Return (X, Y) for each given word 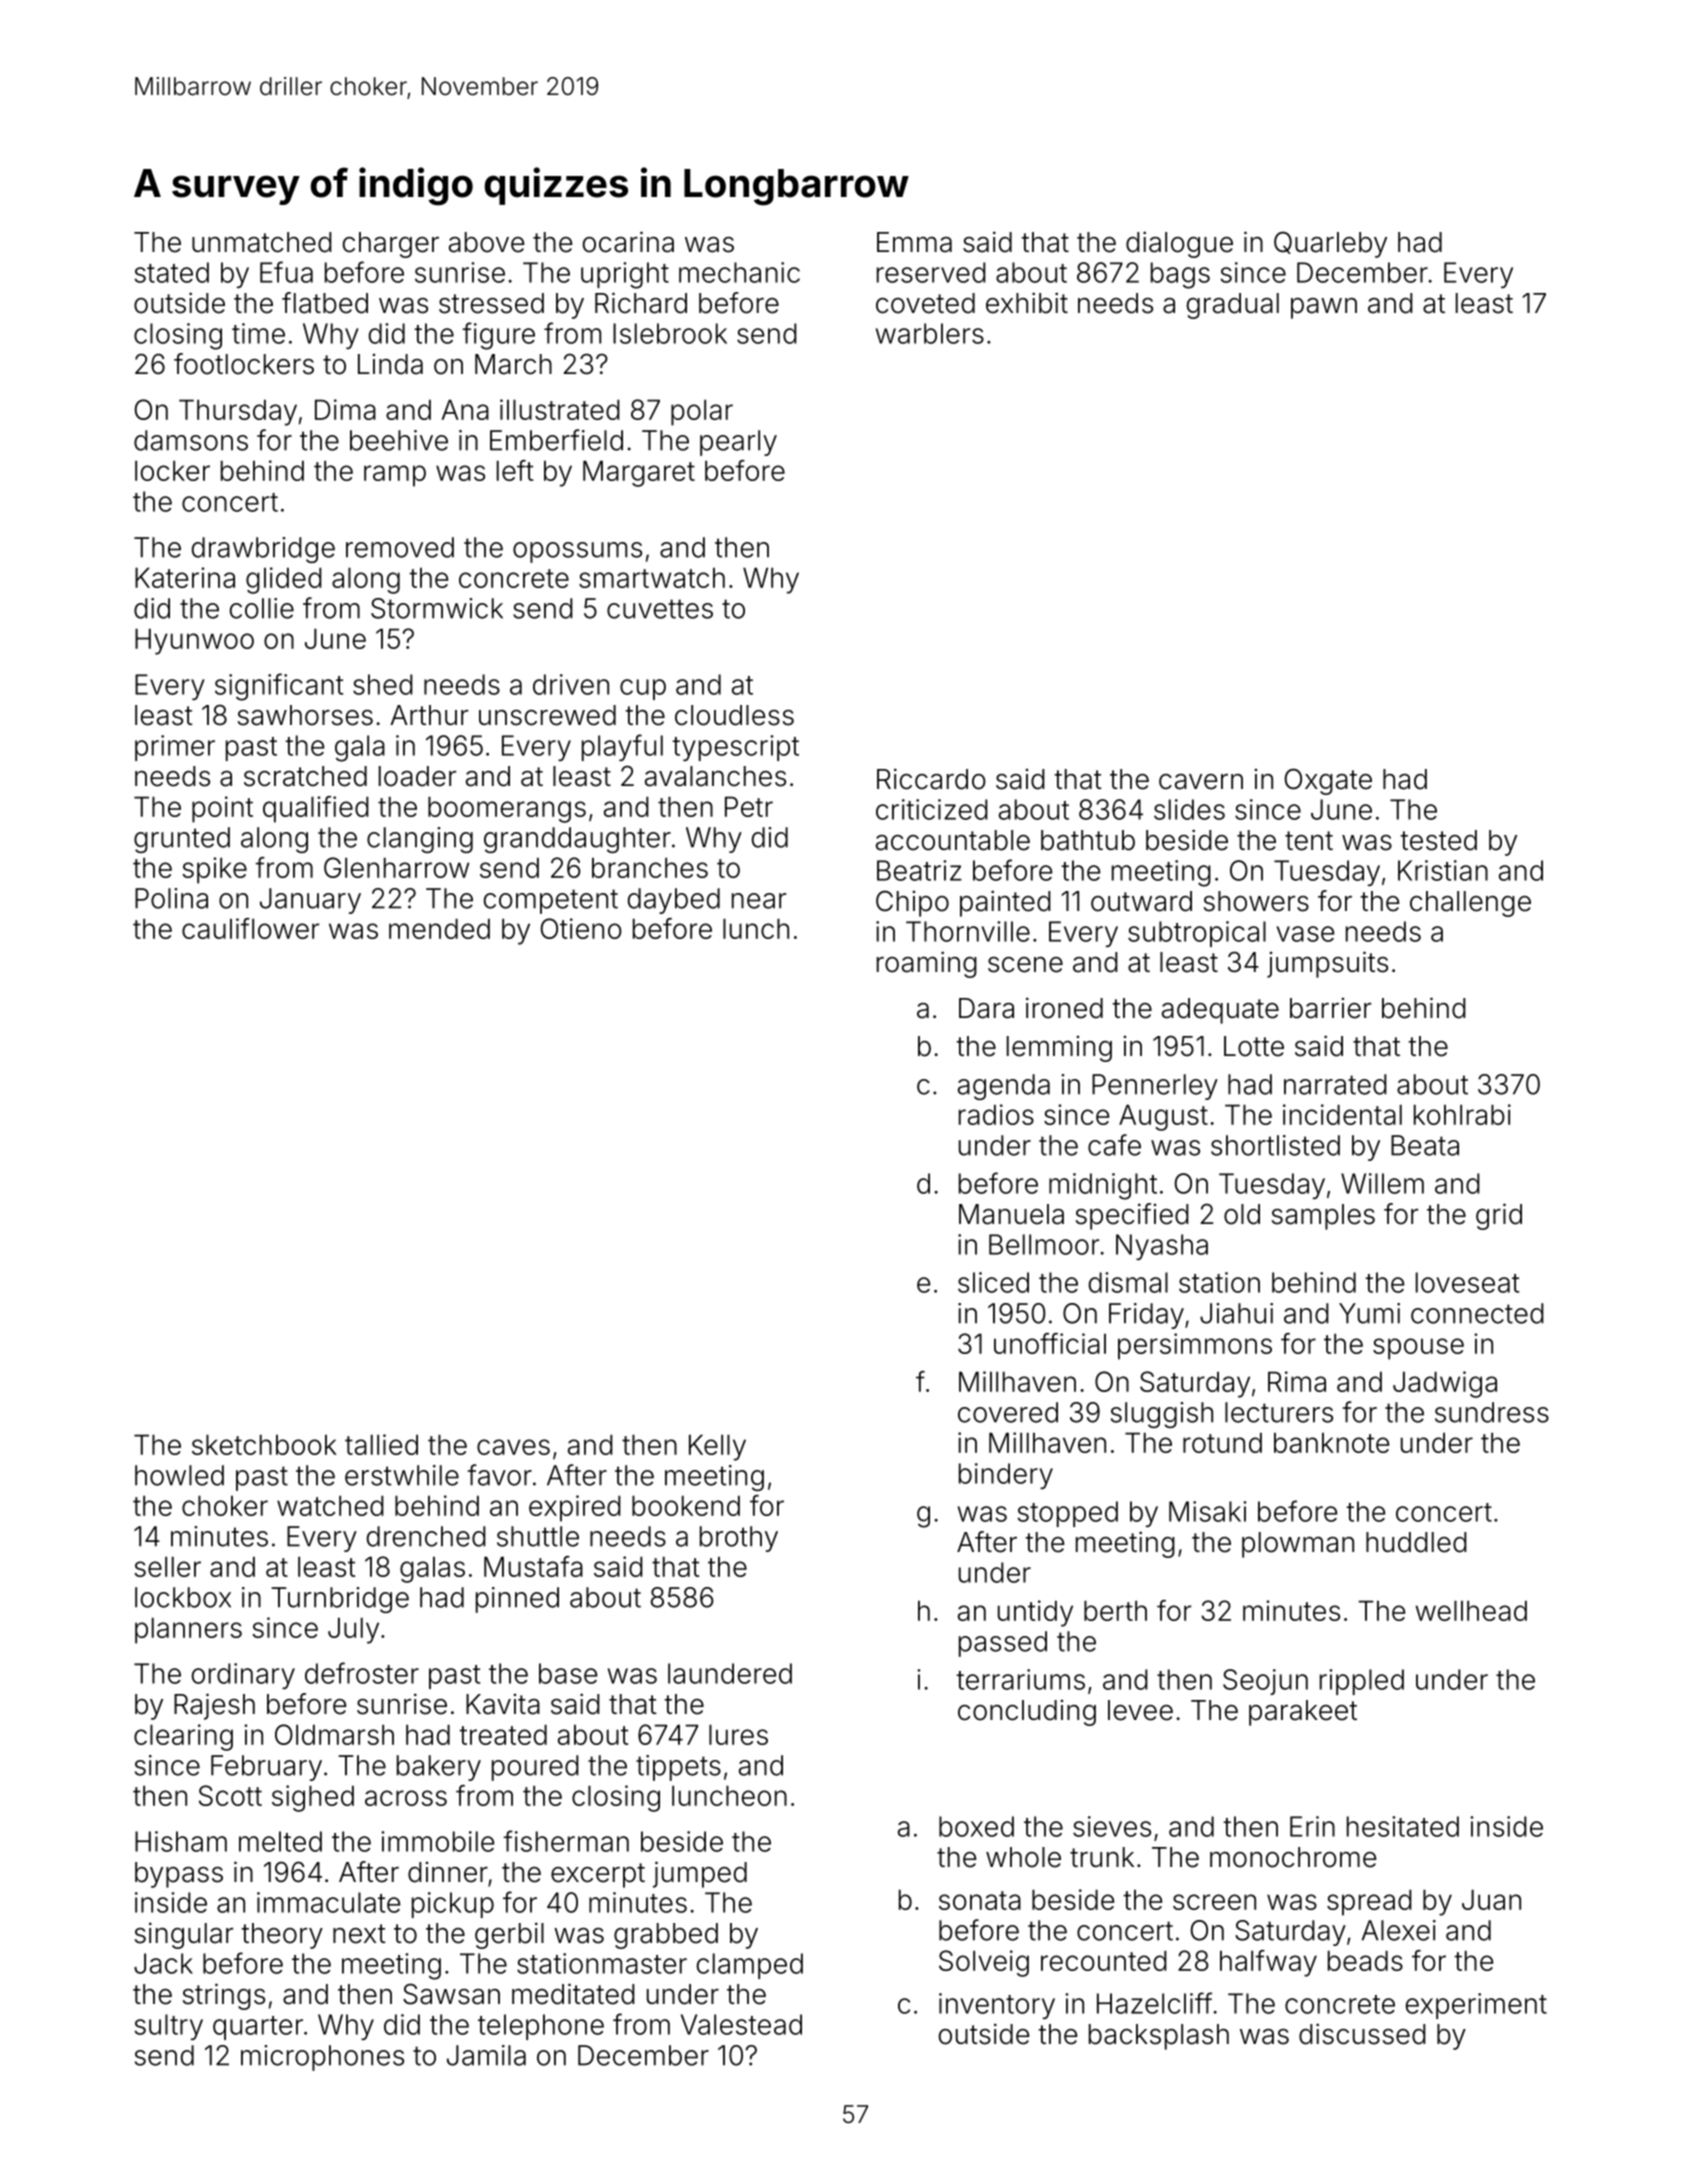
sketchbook (264, 1444)
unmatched (262, 242)
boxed (976, 1826)
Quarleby (1330, 244)
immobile (437, 1841)
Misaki (1208, 1511)
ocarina (628, 242)
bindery (1006, 1476)
